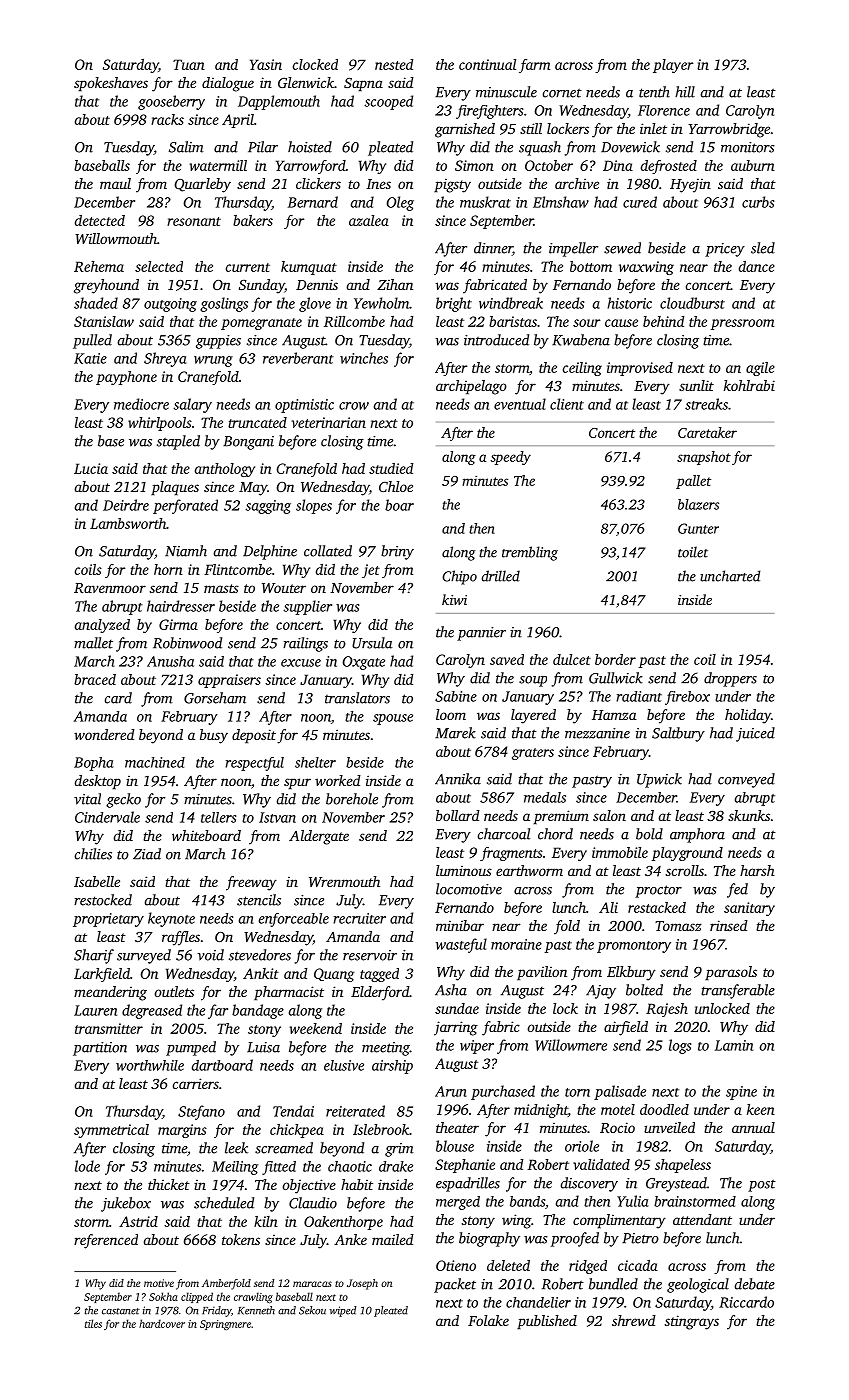 The height and width of the page is (1400, 849). I want to click on player, so click(673, 66).
